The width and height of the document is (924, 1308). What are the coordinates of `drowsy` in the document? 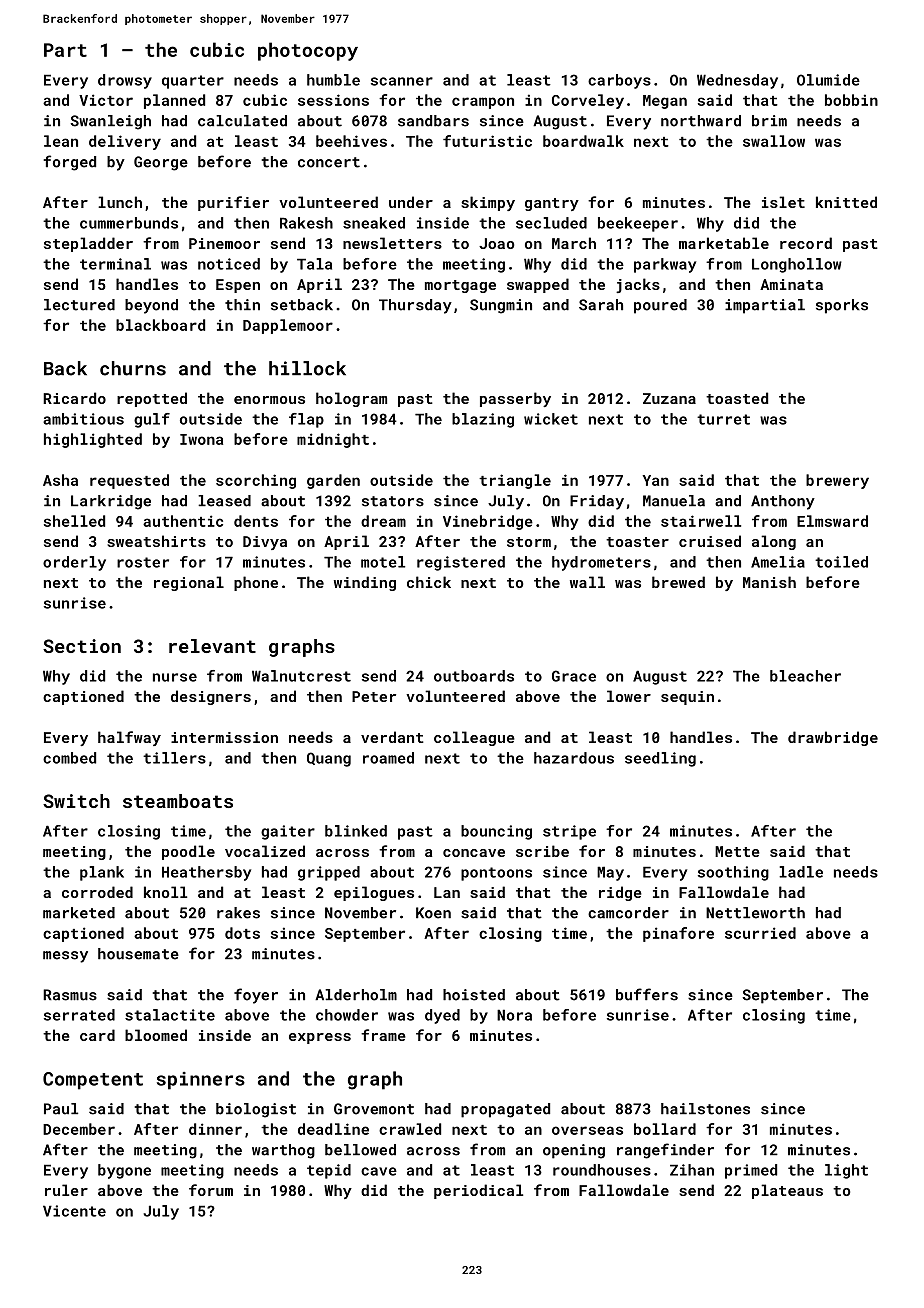 It's located at (125, 81).
